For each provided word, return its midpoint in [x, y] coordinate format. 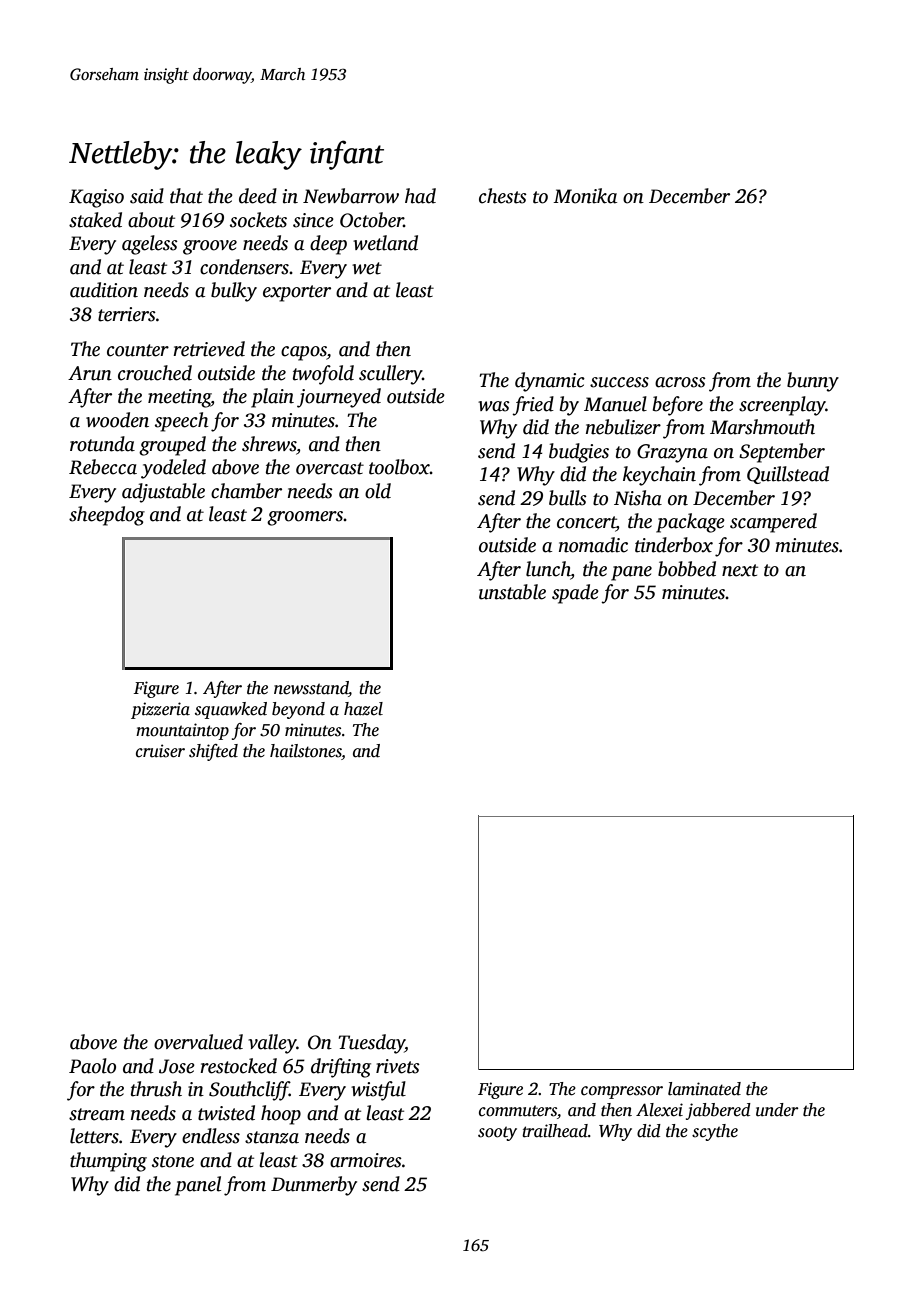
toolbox [399, 467]
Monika [585, 196]
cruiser [160, 751]
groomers [305, 518]
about [151, 220]
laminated [704, 1089]
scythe [715, 1132]
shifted [213, 752]
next [740, 570]
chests [503, 196]
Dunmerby [314, 1186]
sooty [497, 1133]
